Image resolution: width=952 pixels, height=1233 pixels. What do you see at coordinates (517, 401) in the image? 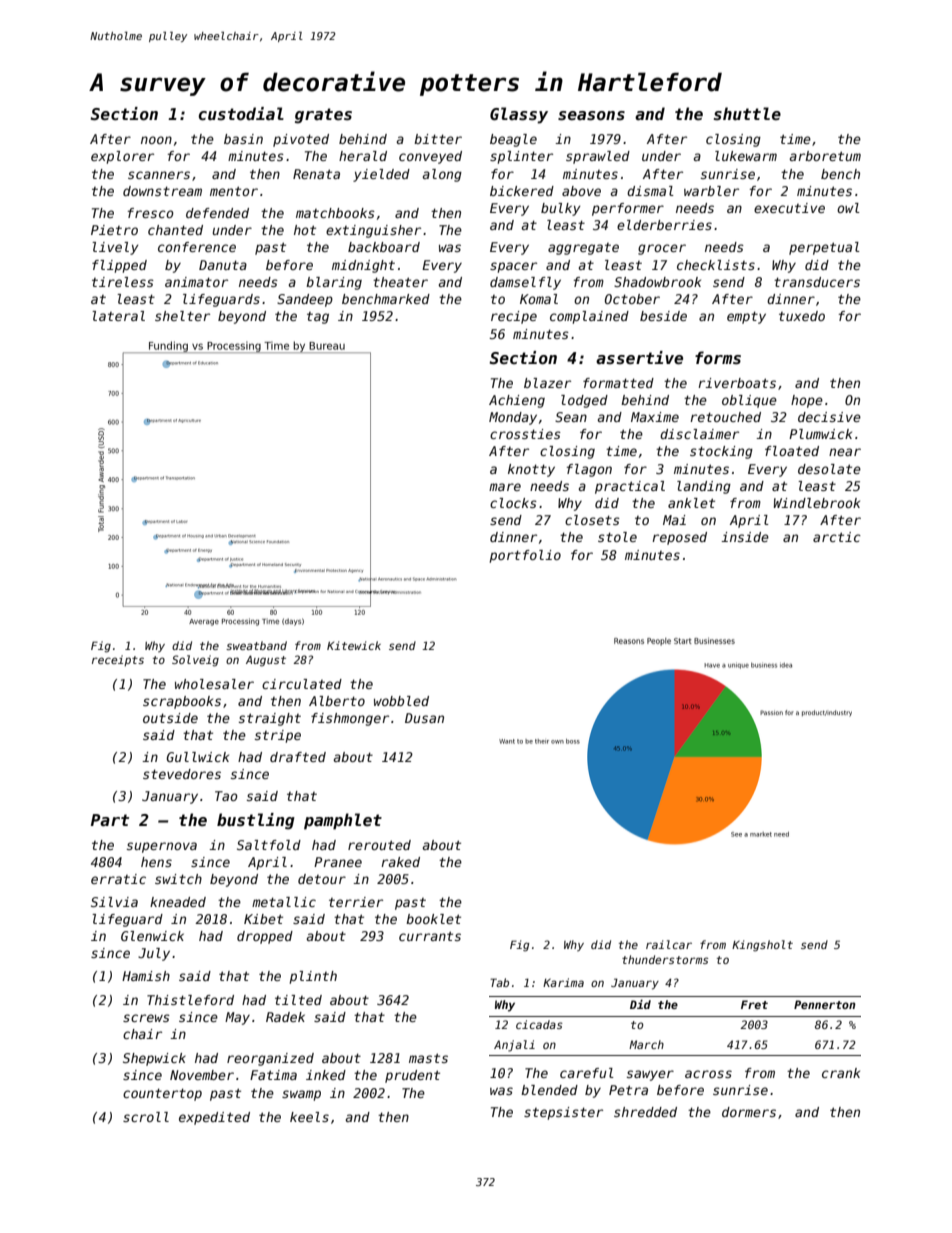
I see `Achieng` at bounding box center [517, 401].
